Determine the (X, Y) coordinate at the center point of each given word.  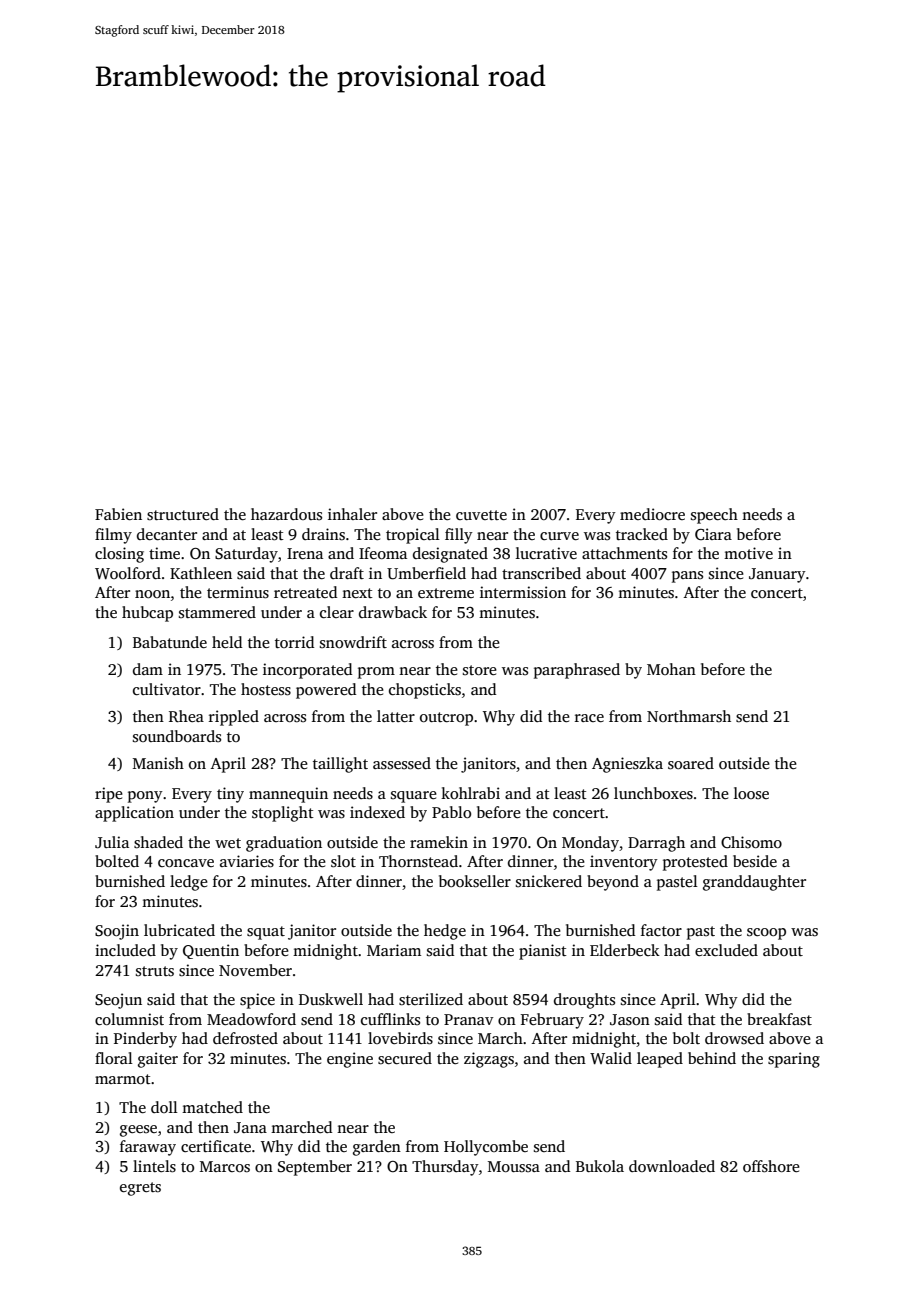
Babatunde (170, 642)
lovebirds (400, 1038)
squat (266, 933)
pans (687, 577)
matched (212, 1107)
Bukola (600, 1166)
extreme (446, 593)
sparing (794, 1060)
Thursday (445, 1168)
